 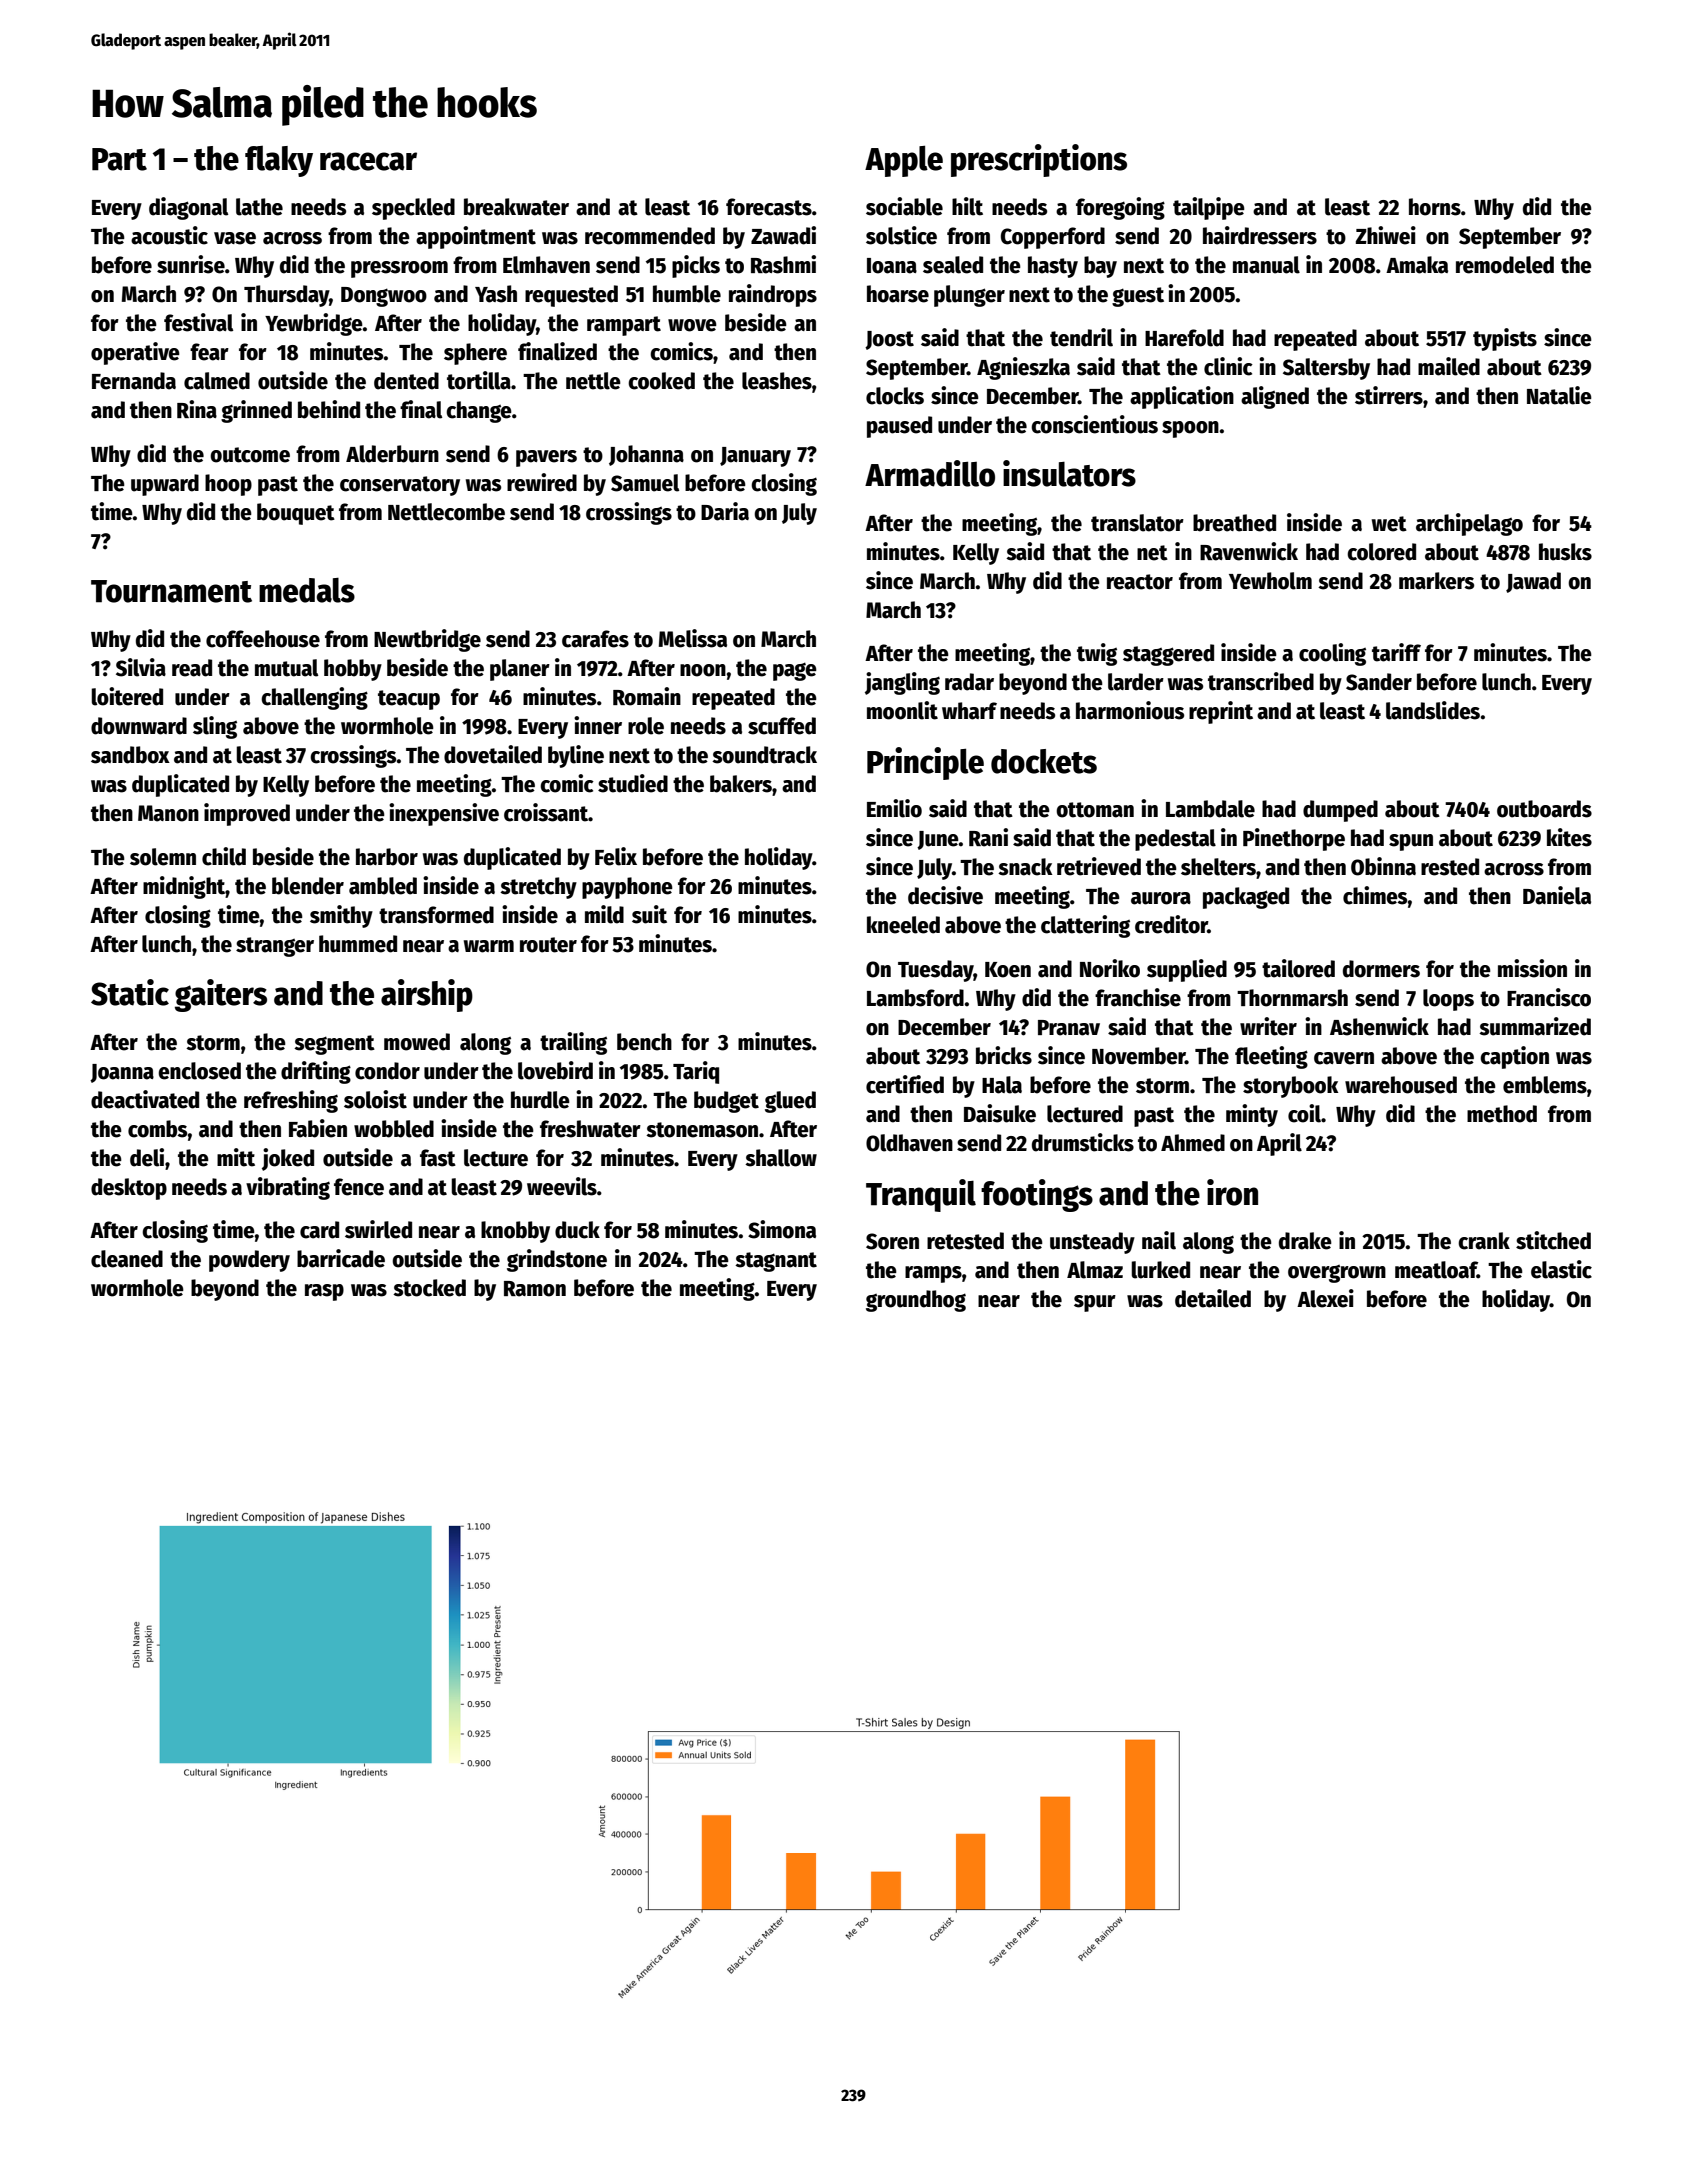 I want to click on typists, so click(x=1505, y=339).
